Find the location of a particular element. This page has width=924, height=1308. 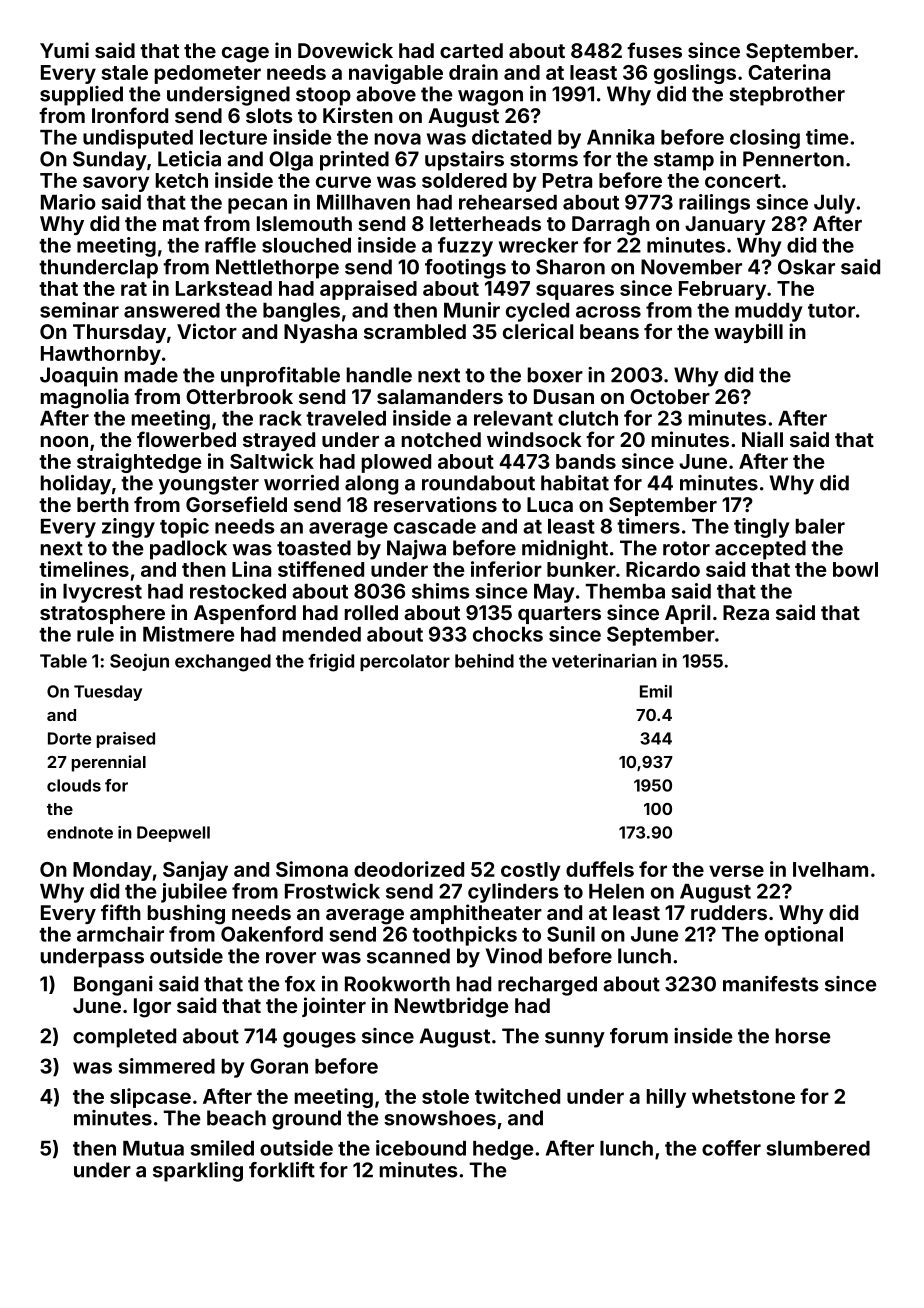

stepbrother is located at coordinates (787, 96).
